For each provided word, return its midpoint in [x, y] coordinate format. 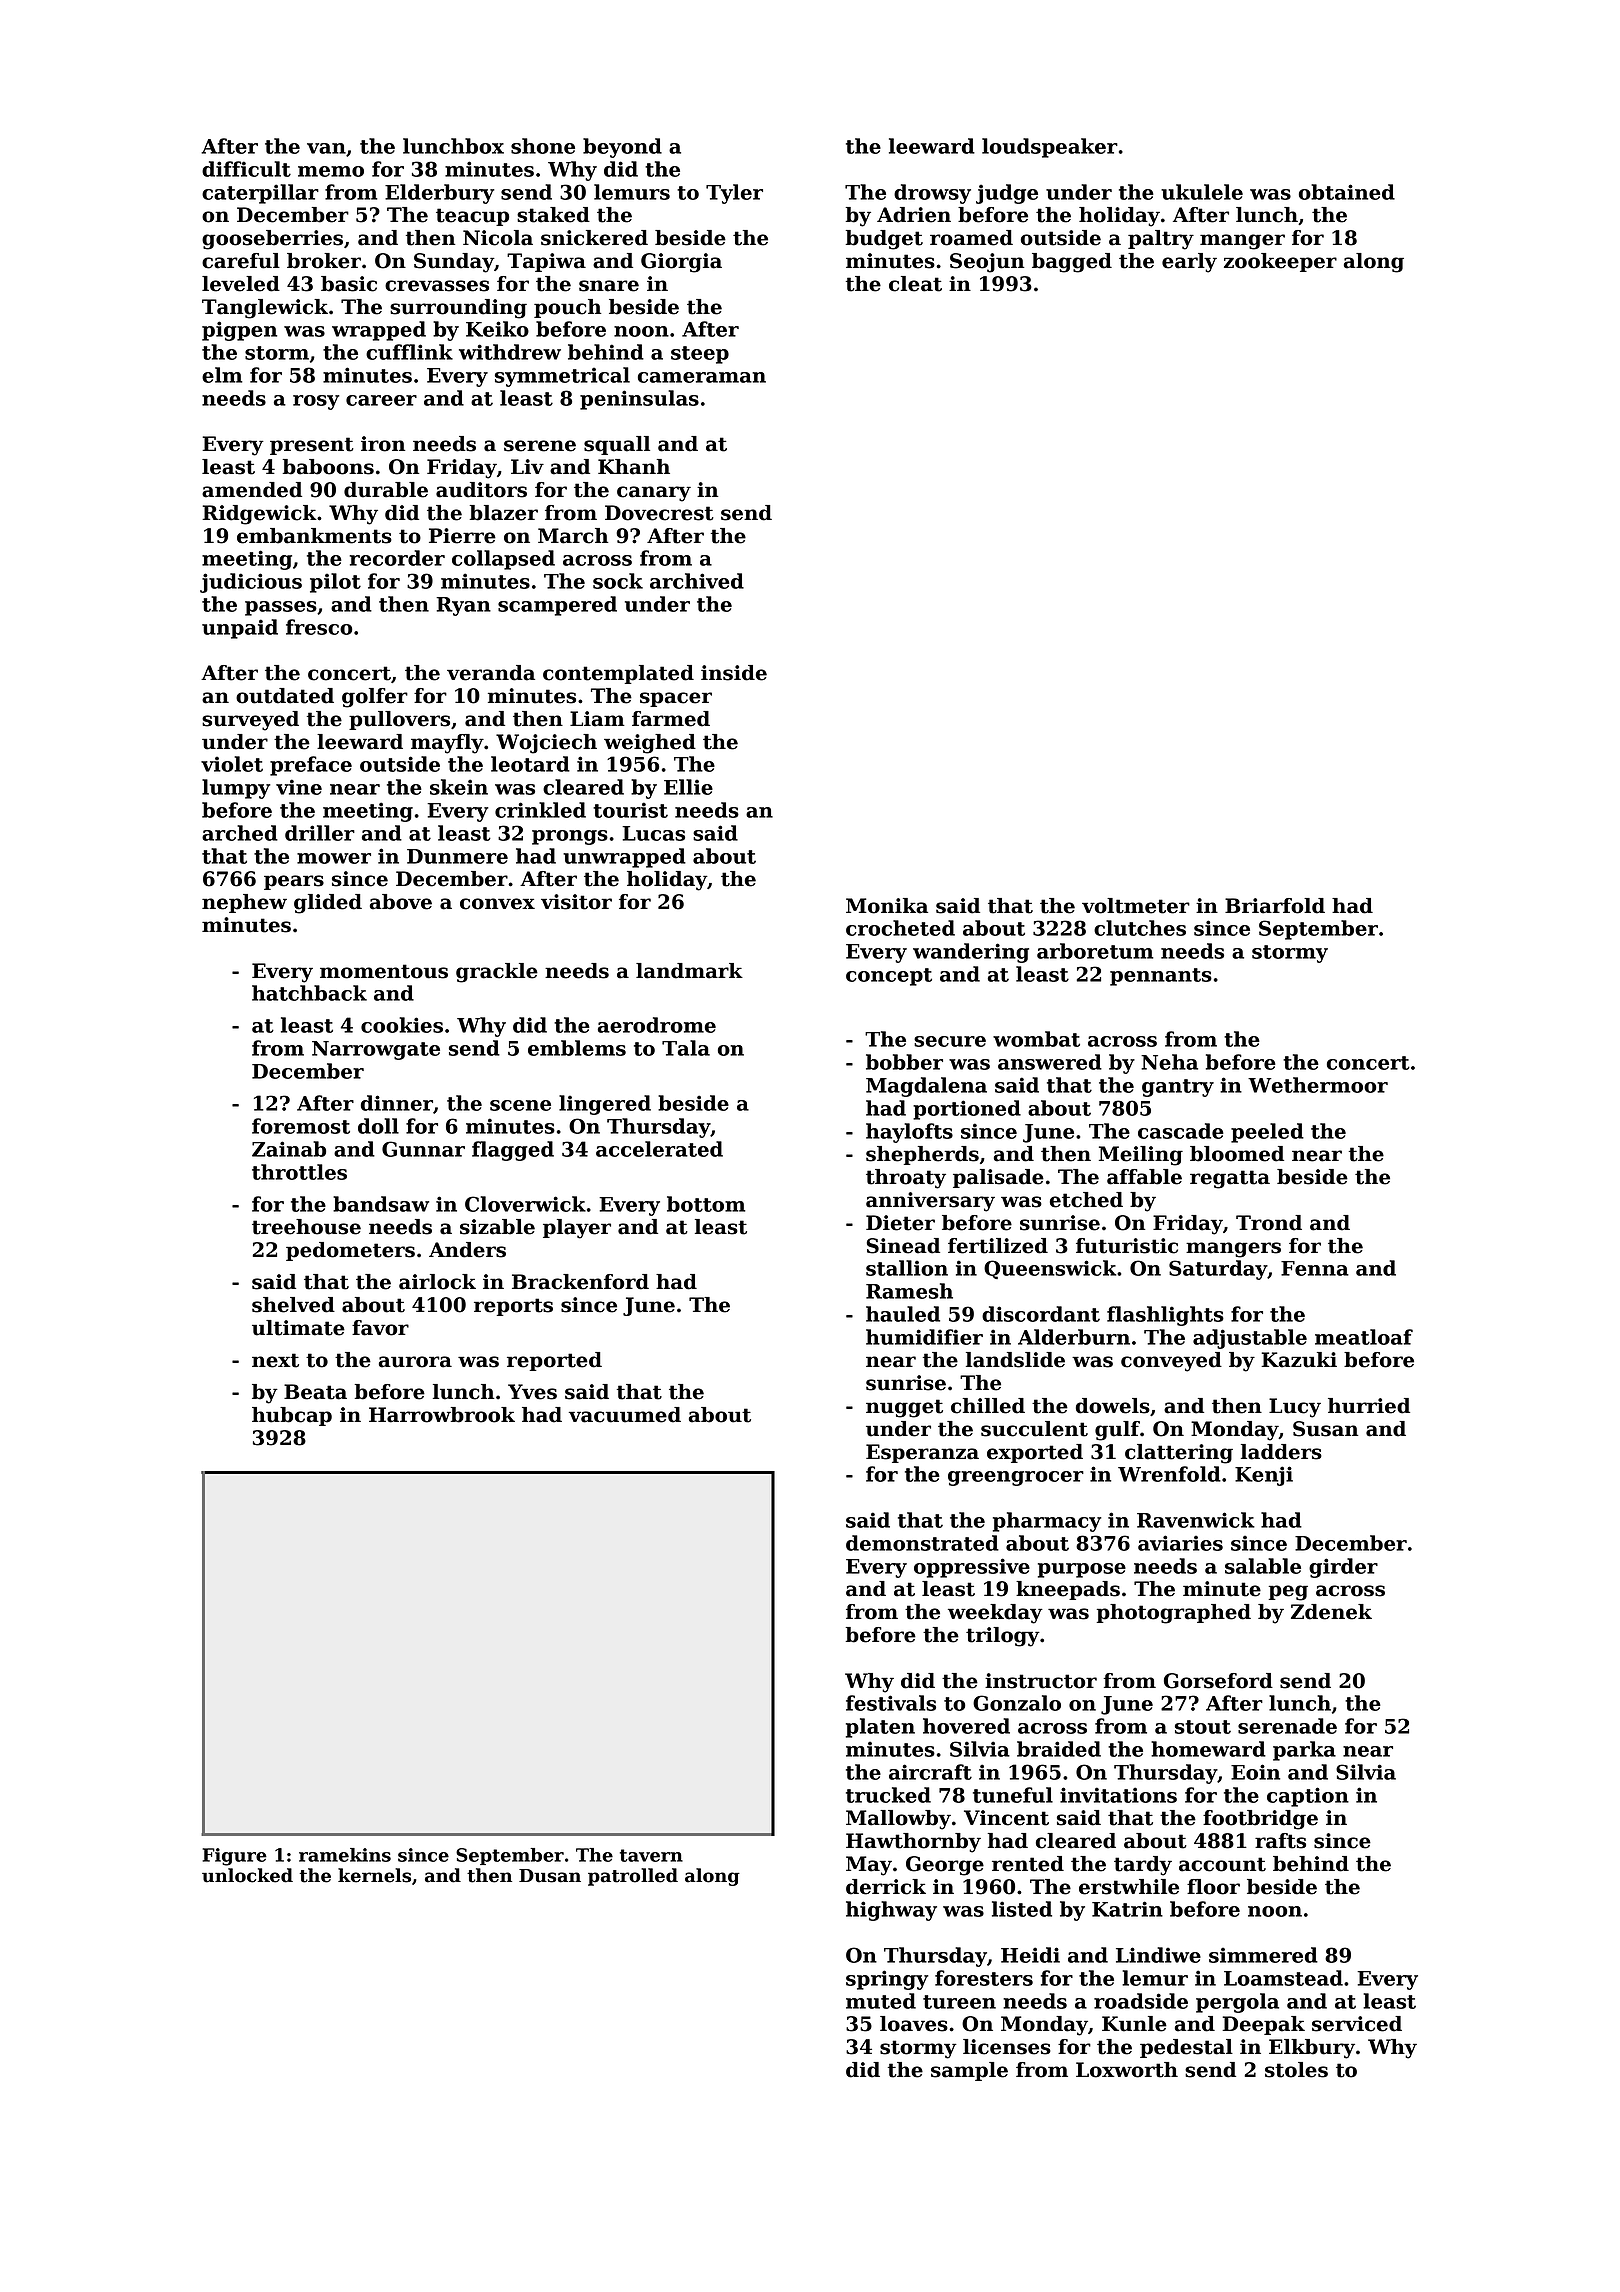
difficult [246, 169]
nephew [244, 903]
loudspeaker [1050, 148]
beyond [622, 148]
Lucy [1295, 1408]
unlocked [247, 1875]
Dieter [900, 1223]
